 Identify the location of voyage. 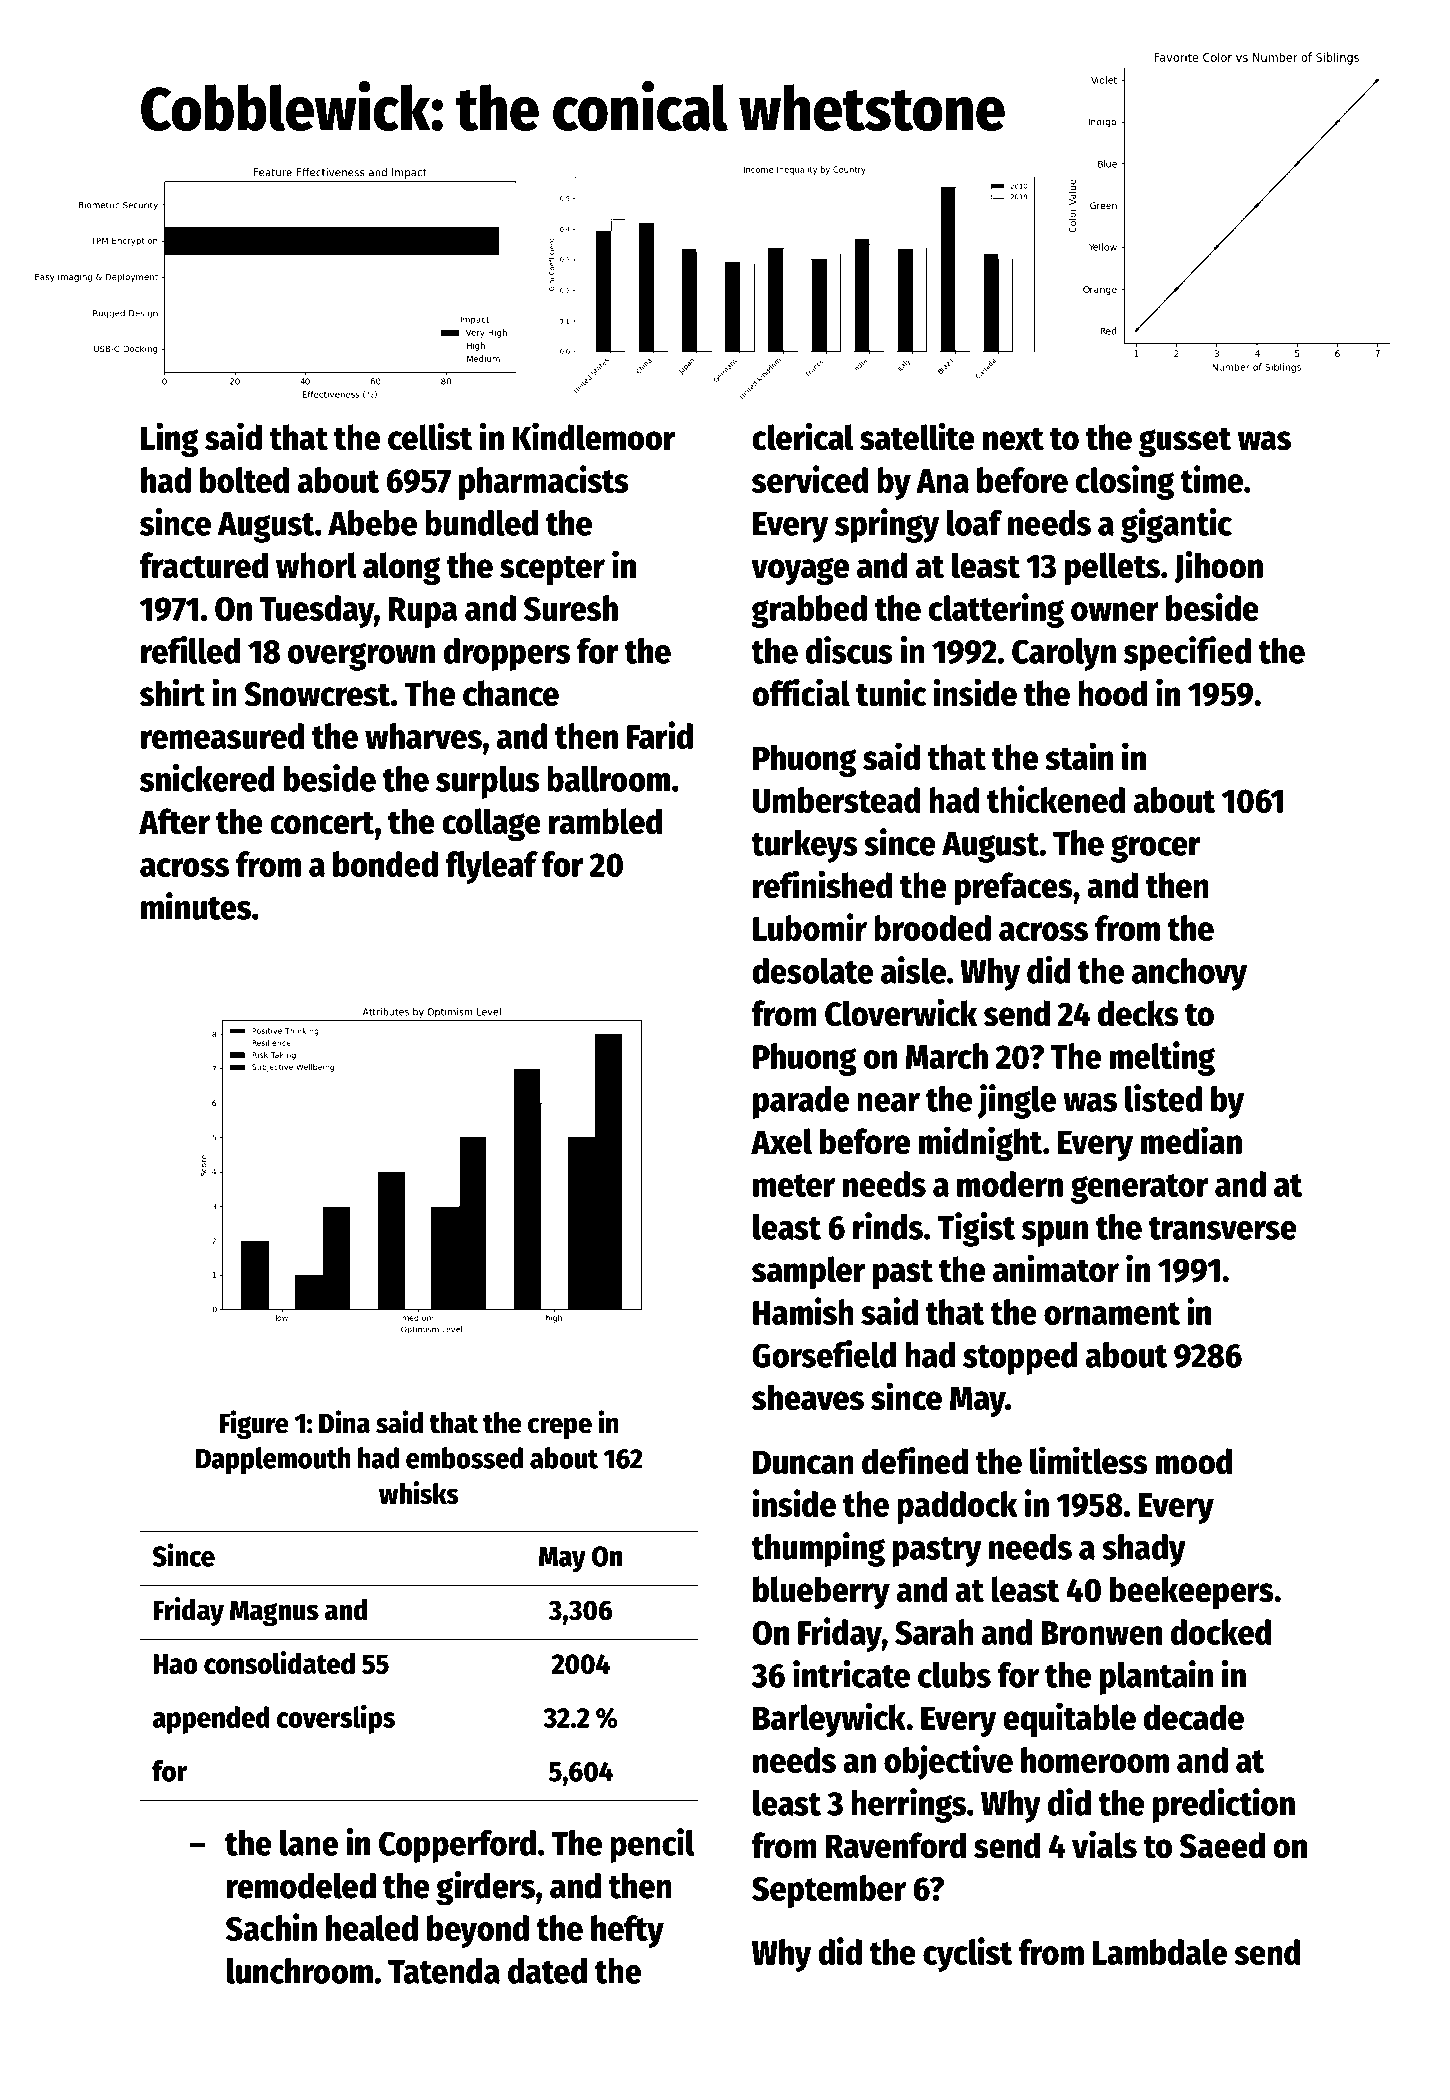
(800, 571).
